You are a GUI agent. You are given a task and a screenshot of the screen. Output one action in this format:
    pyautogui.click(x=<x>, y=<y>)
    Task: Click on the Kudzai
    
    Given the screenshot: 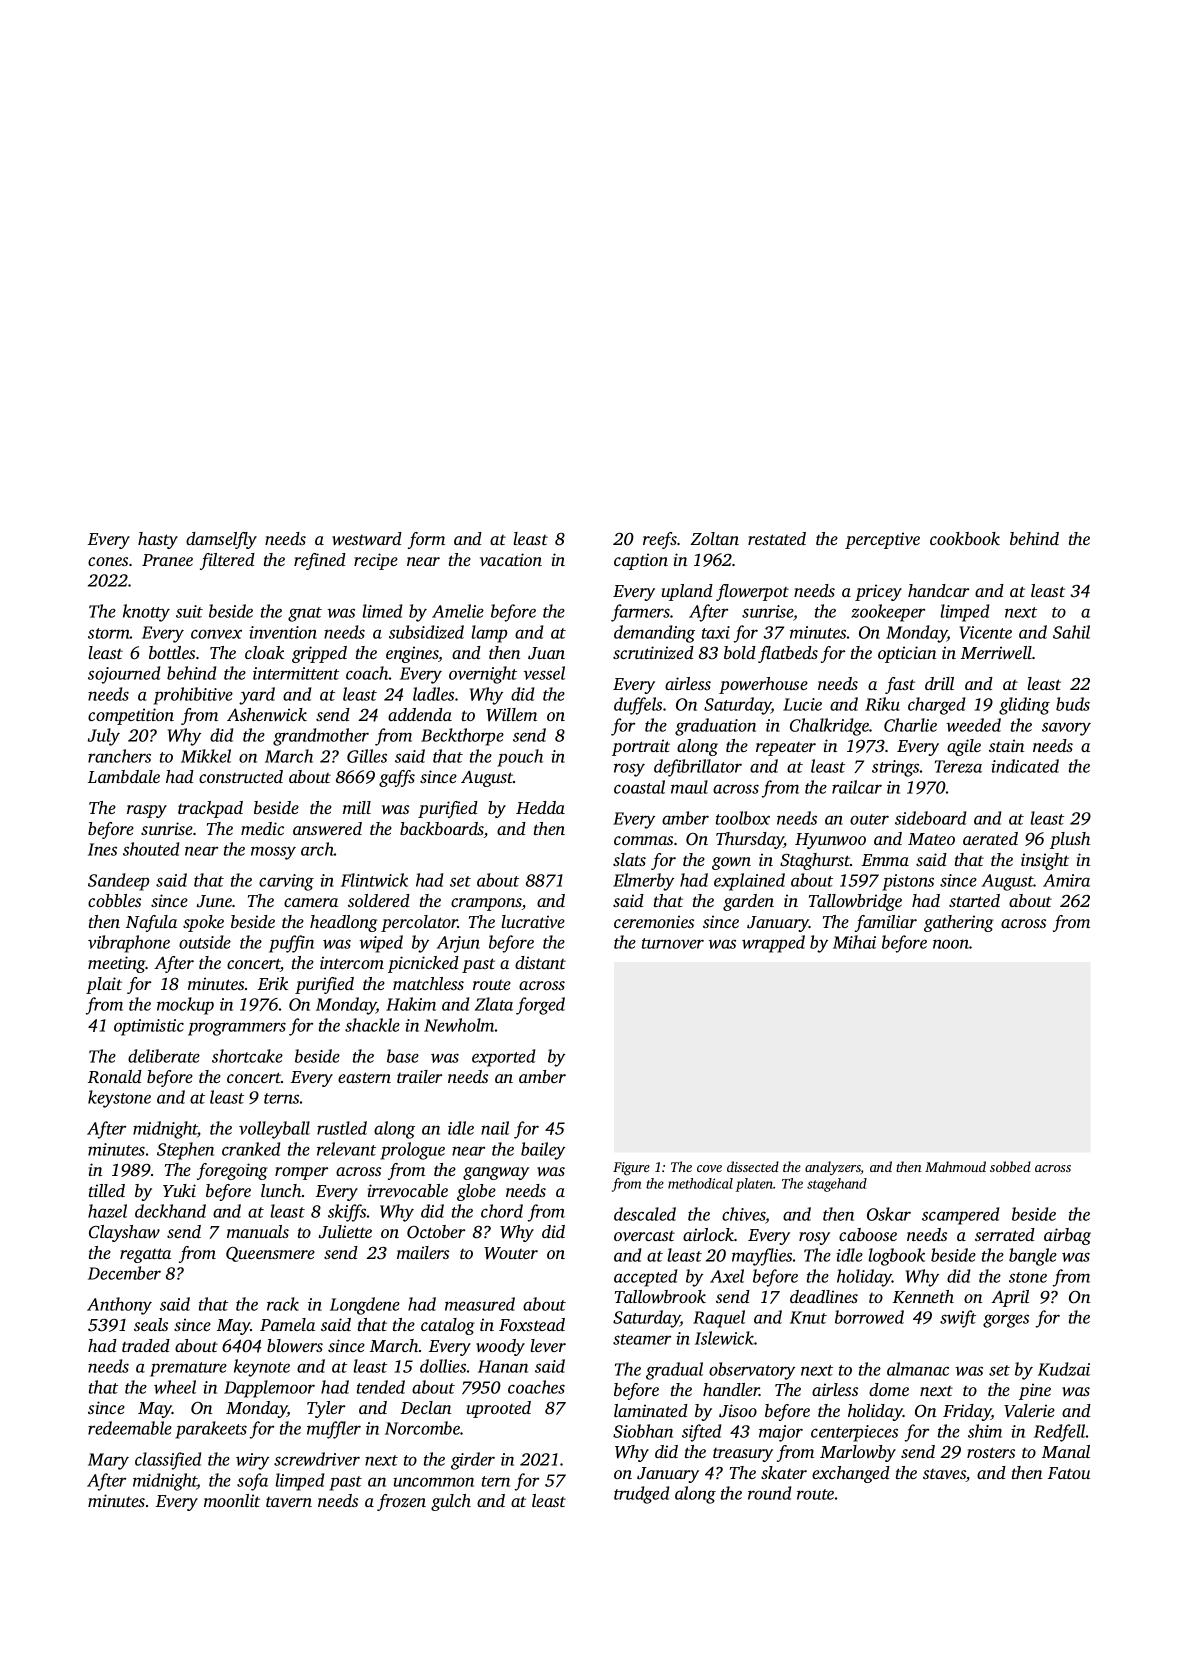 What is the action you would take?
    pyautogui.click(x=1064, y=1369)
